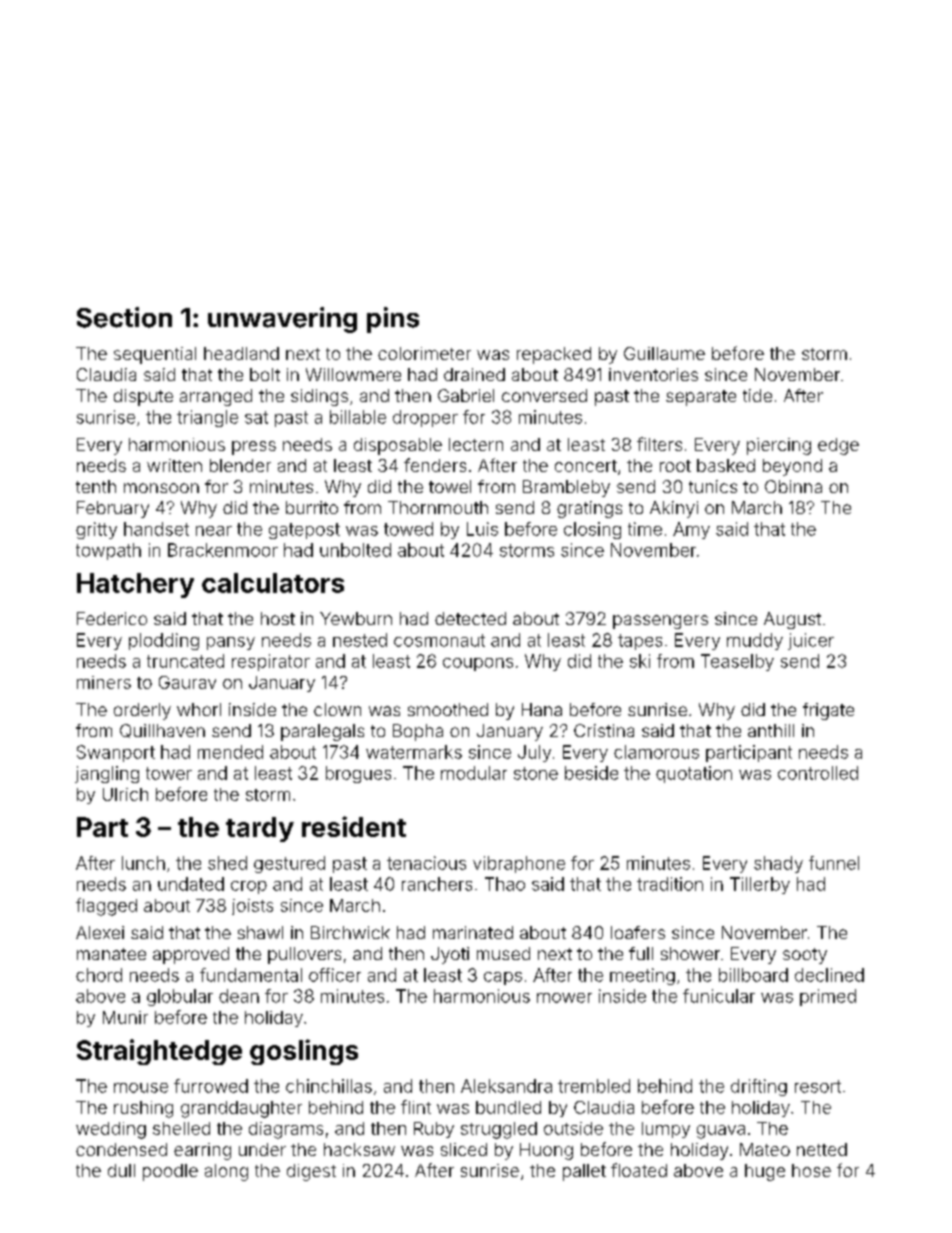 This screenshot has height=1233, width=952. What do you see at coordinates (474, 773) in the screenshot?
I see `modular` at bounding box center [474, 773].
